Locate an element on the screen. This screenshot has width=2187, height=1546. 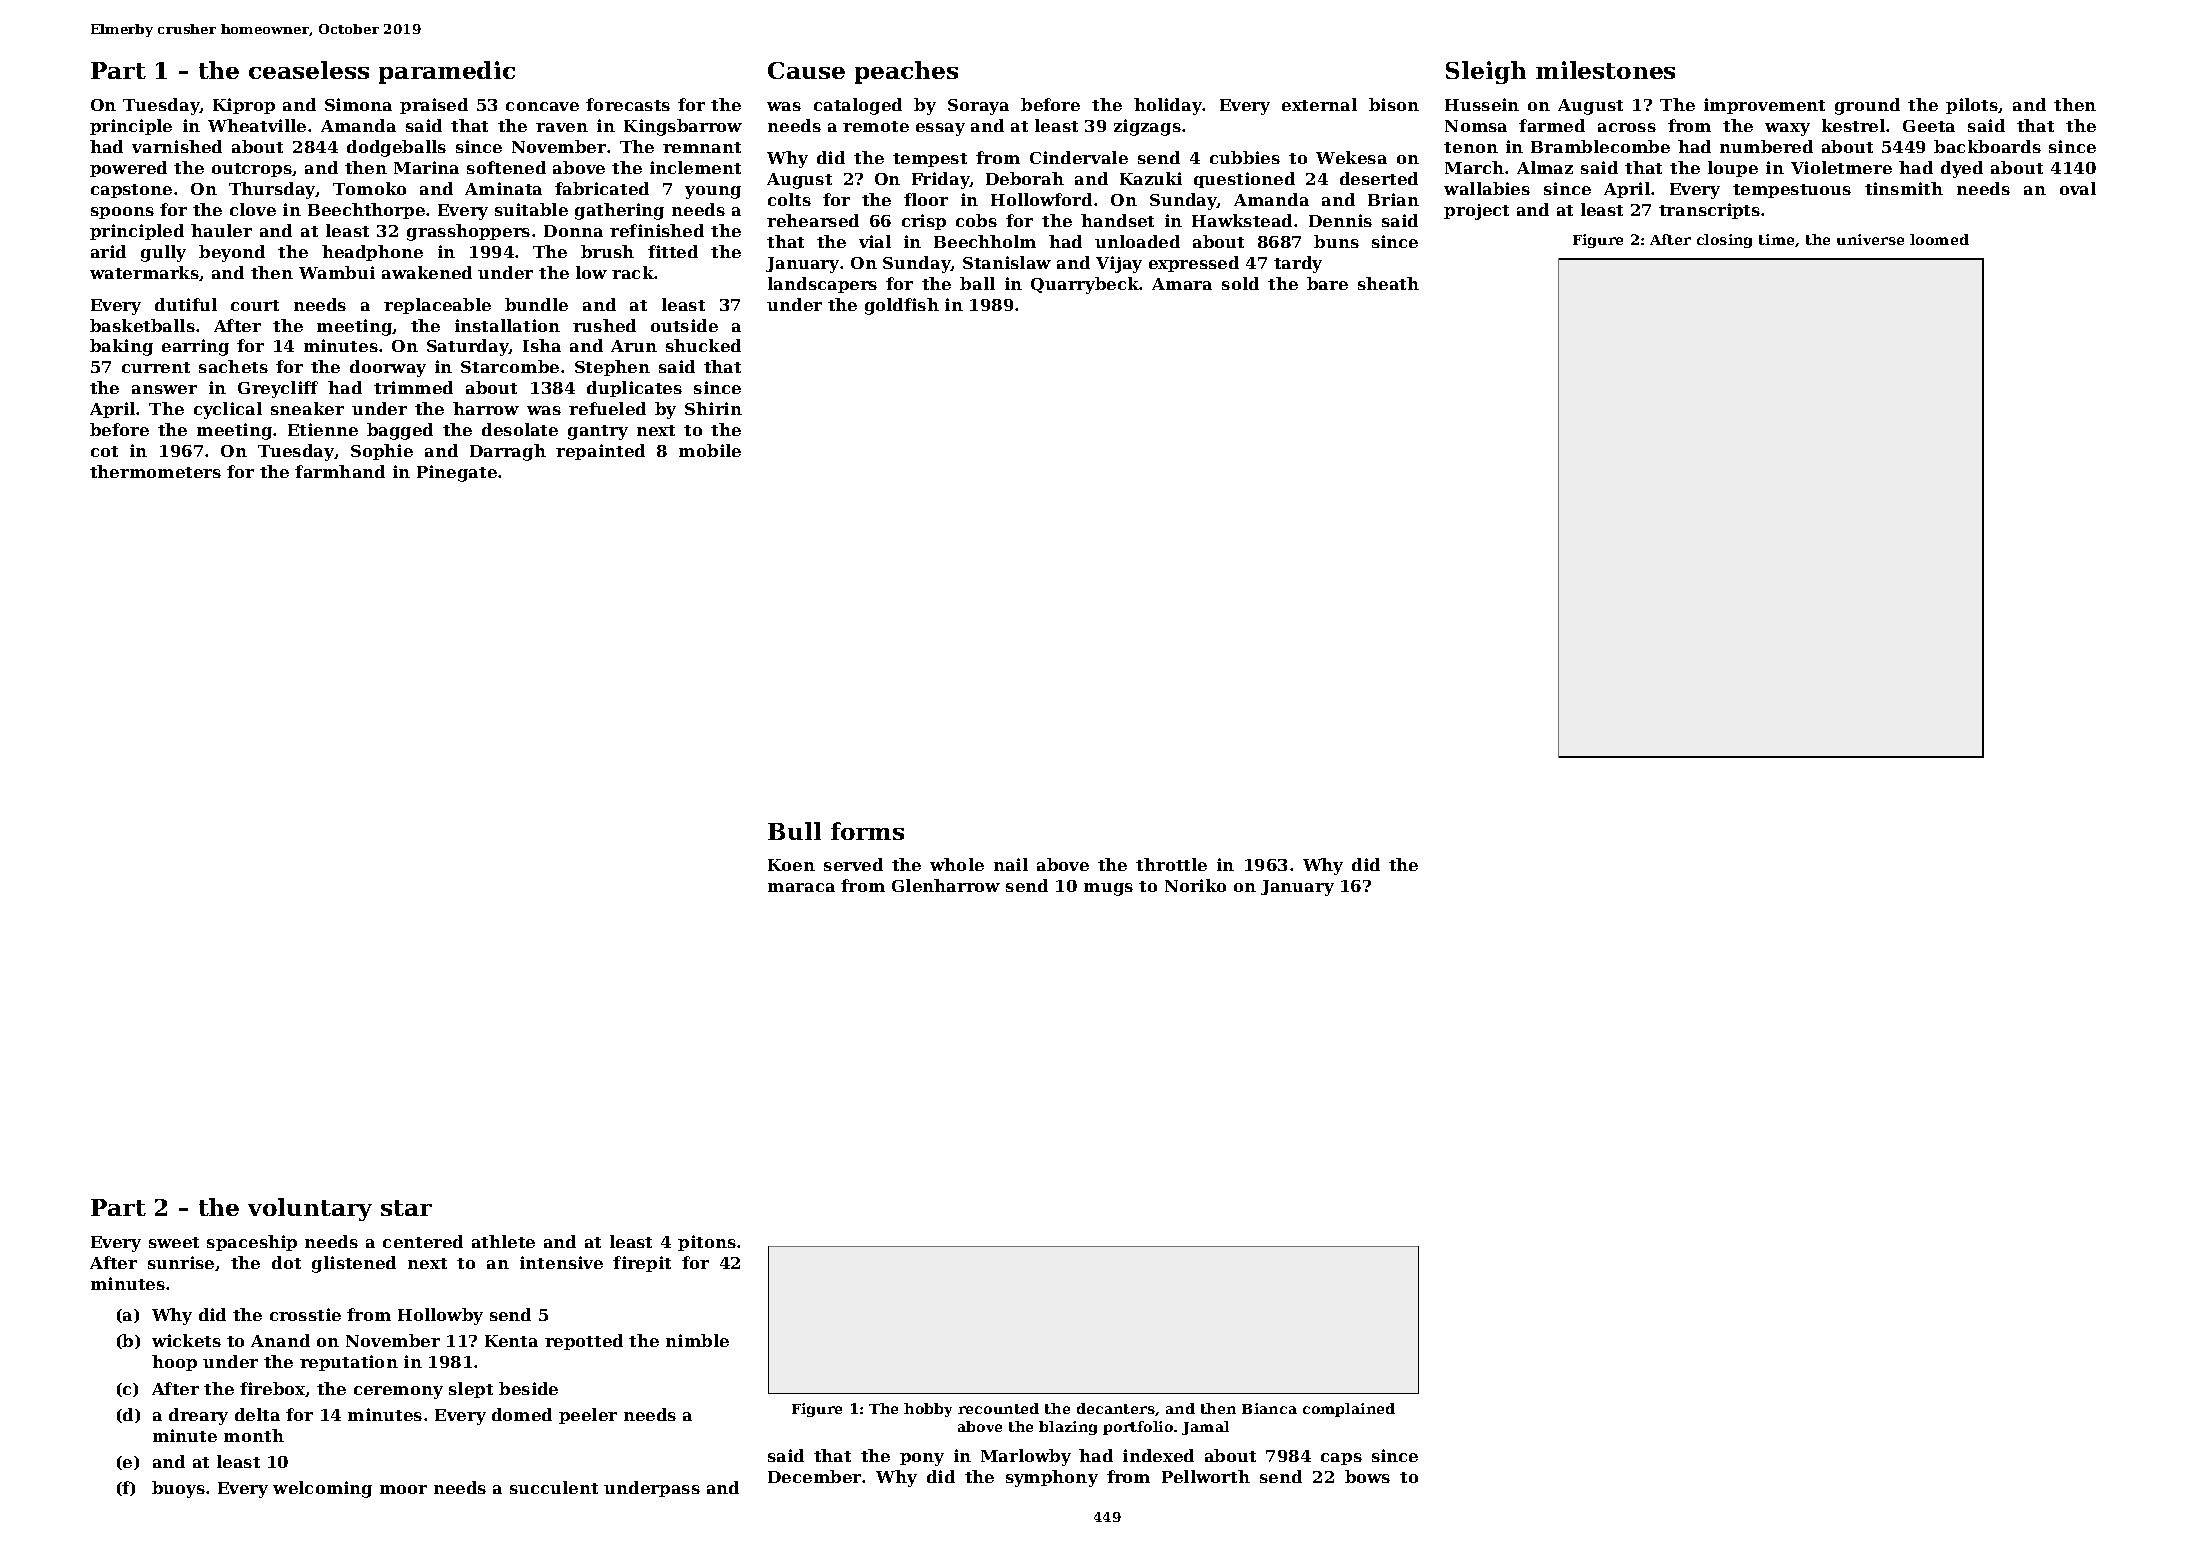
Noriko is located at coordinates (1195, 885).
